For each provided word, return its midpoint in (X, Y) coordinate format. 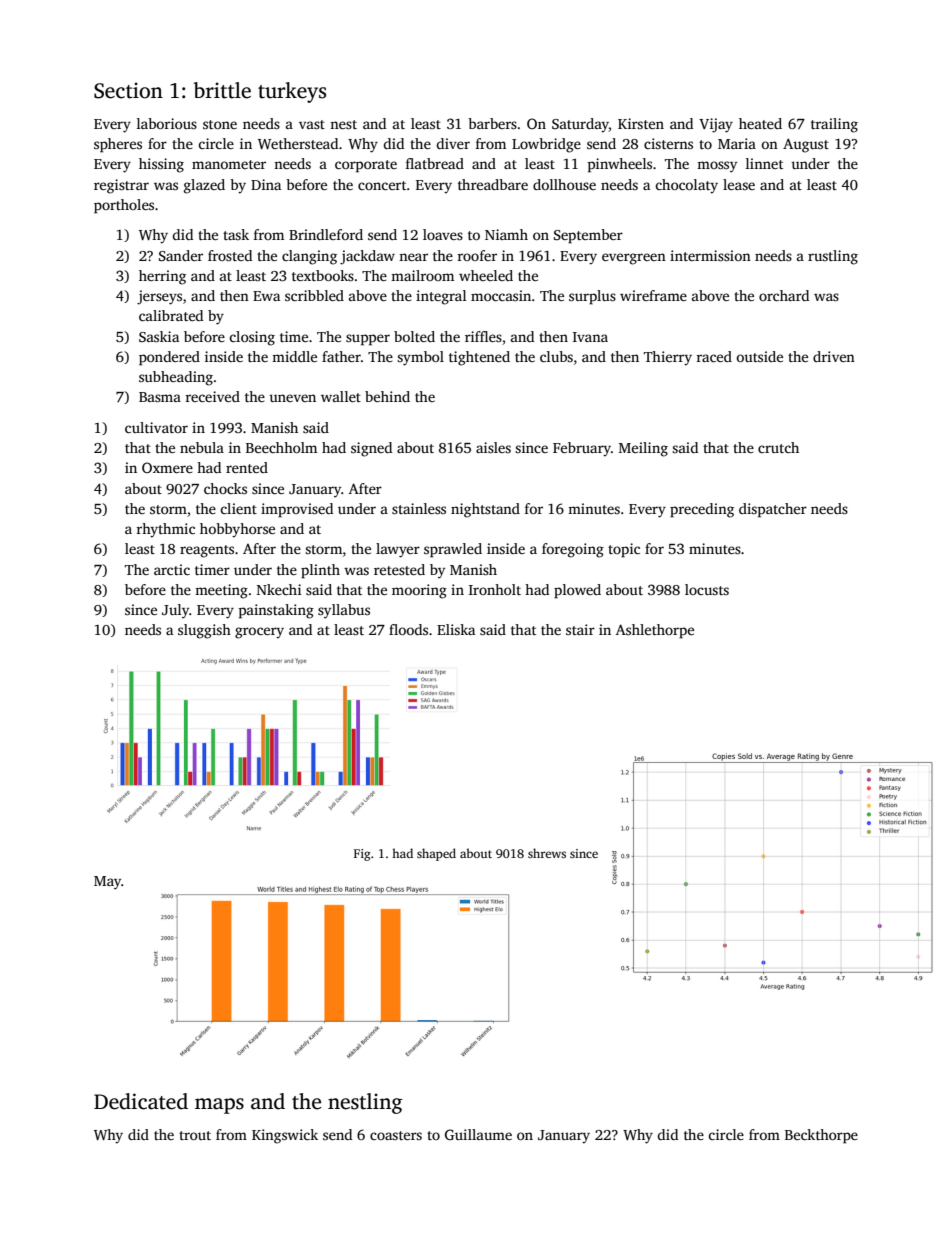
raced (714, 356)
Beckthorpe (821, 1136)
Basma (160, 397)
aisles (493, 447)
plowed (577, 591)
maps (219, 1106)
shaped (436, 854)
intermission (710, 255)
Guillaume (478, 1134)
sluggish (204, 631)
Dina (266, 184)
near (413, 257)
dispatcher (773, 510)
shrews (547, 853)
